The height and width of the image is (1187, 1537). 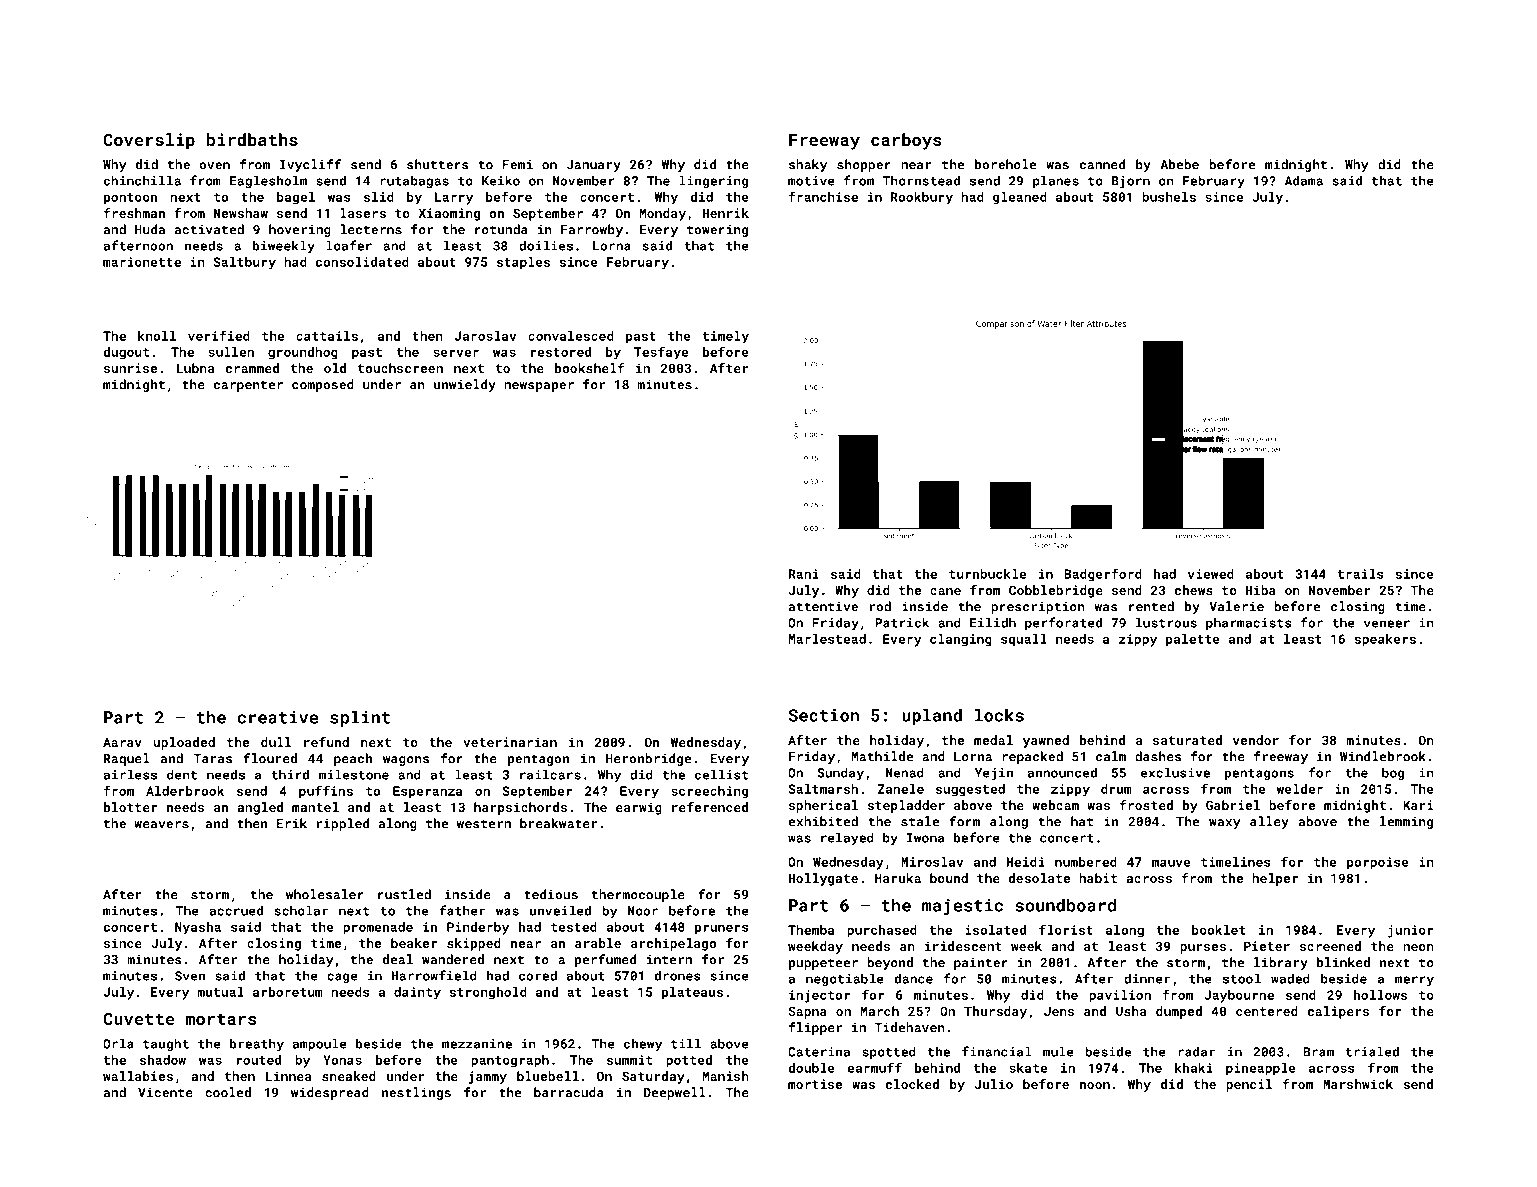 I want to click on trails, so click(x=1361, y=574).
